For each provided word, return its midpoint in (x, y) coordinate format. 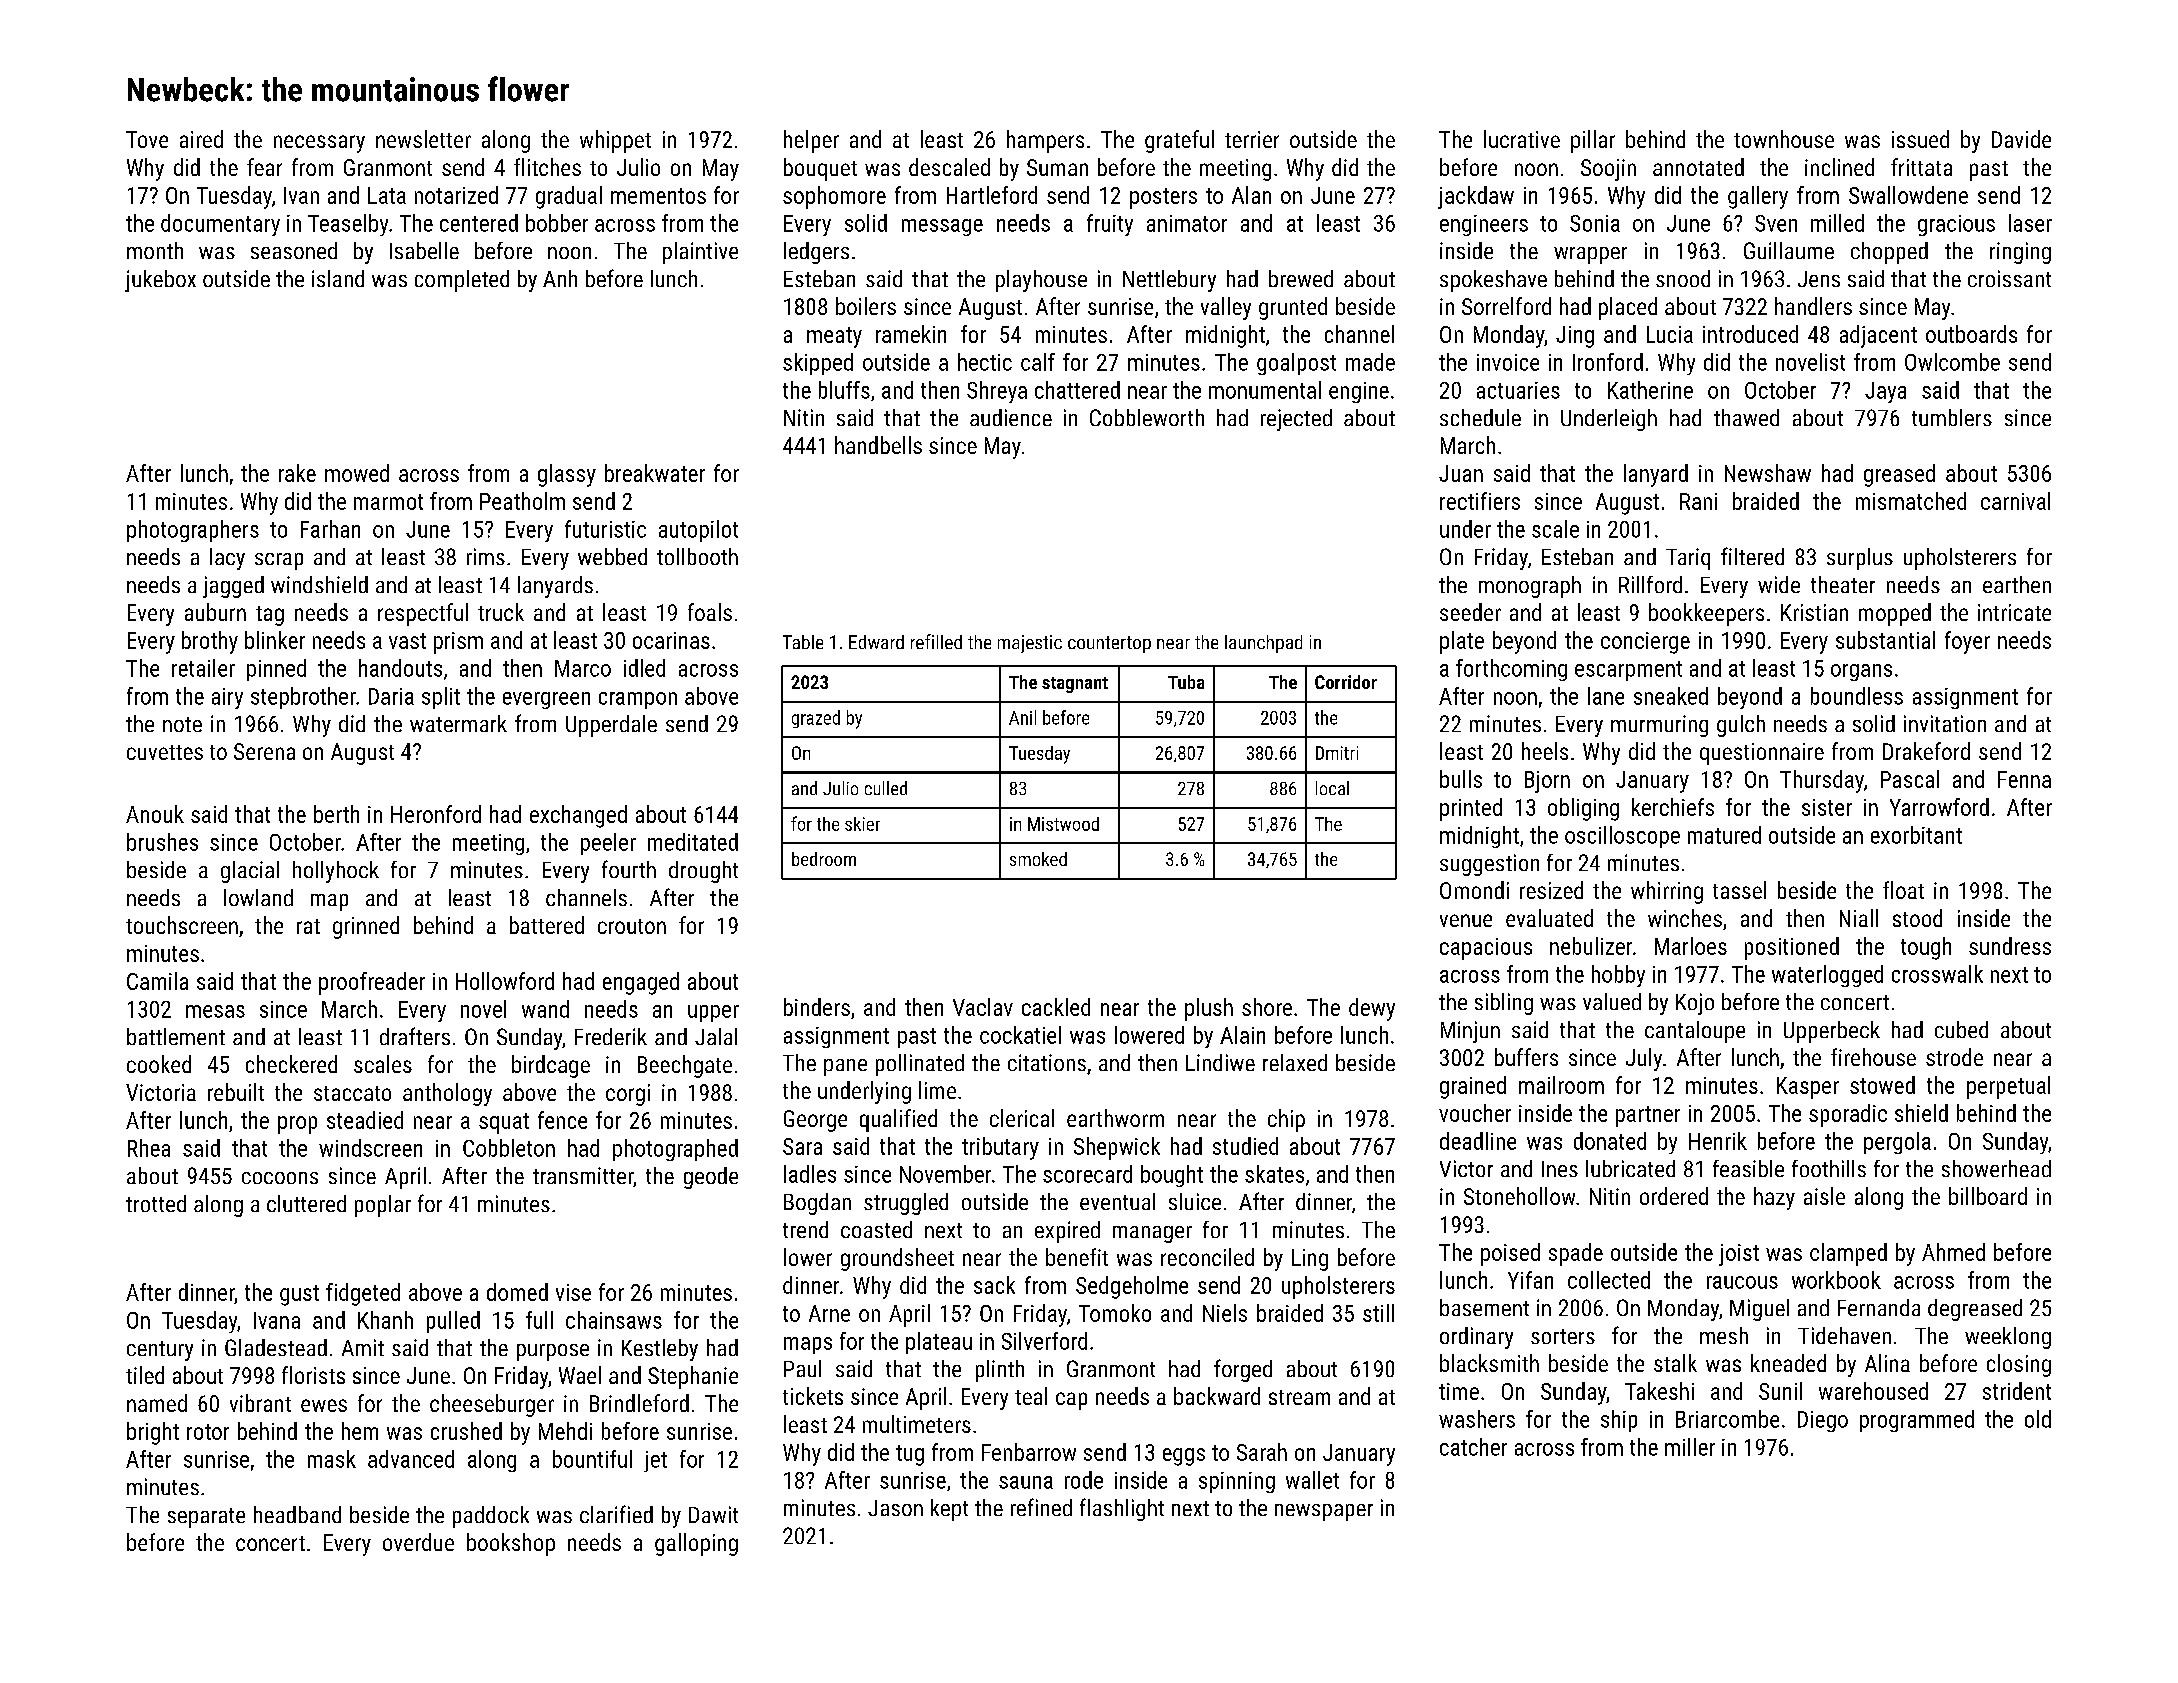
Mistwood (1063, 824)
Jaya (1885, 392)
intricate (2014, 612)
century (160, 1351)
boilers (866, 306)
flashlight (1122, 1509)
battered (547, 925)
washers (1477, 1419)
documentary (220, 225)
